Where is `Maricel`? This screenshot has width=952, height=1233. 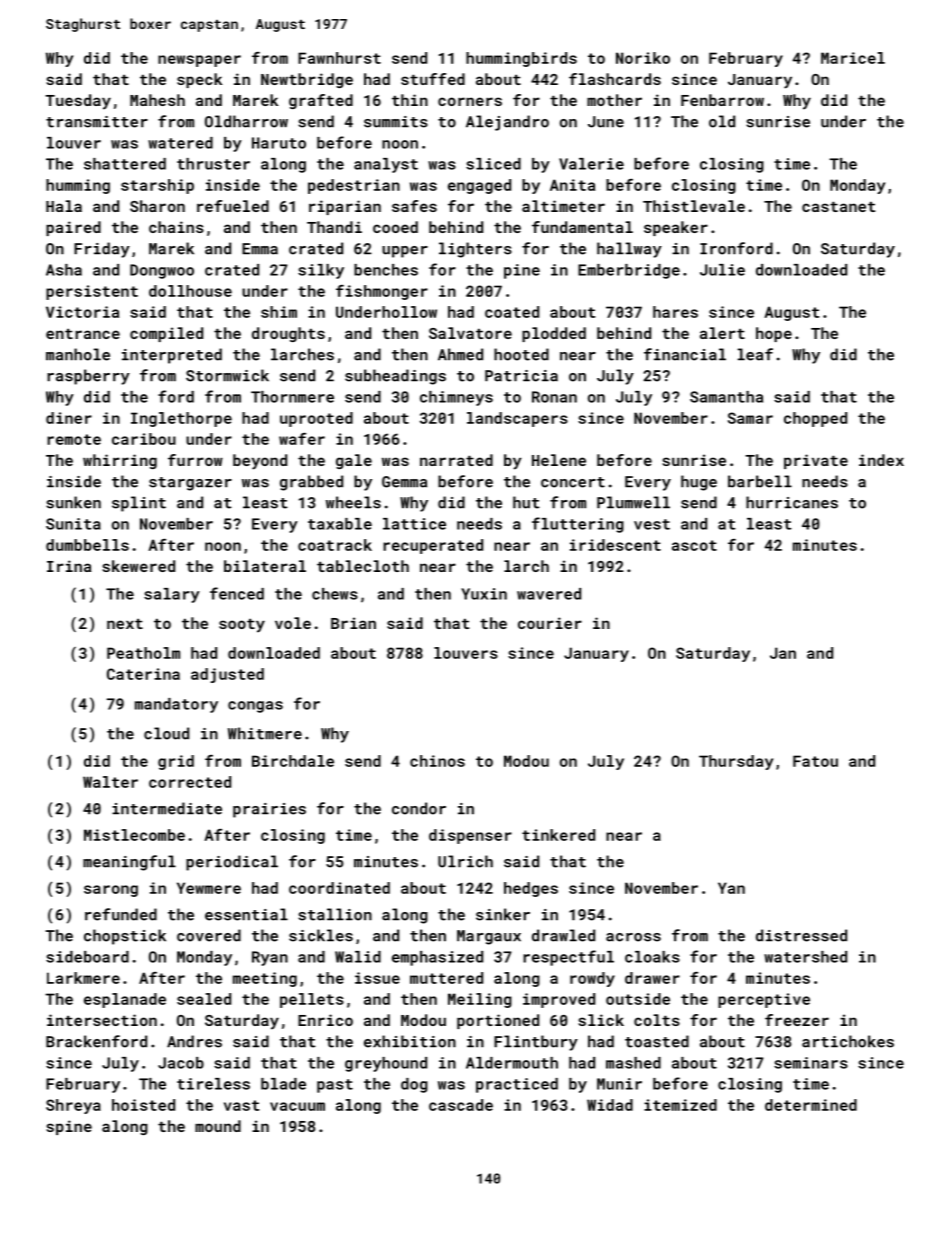
Maricel is located at coordinates (853, 58).
